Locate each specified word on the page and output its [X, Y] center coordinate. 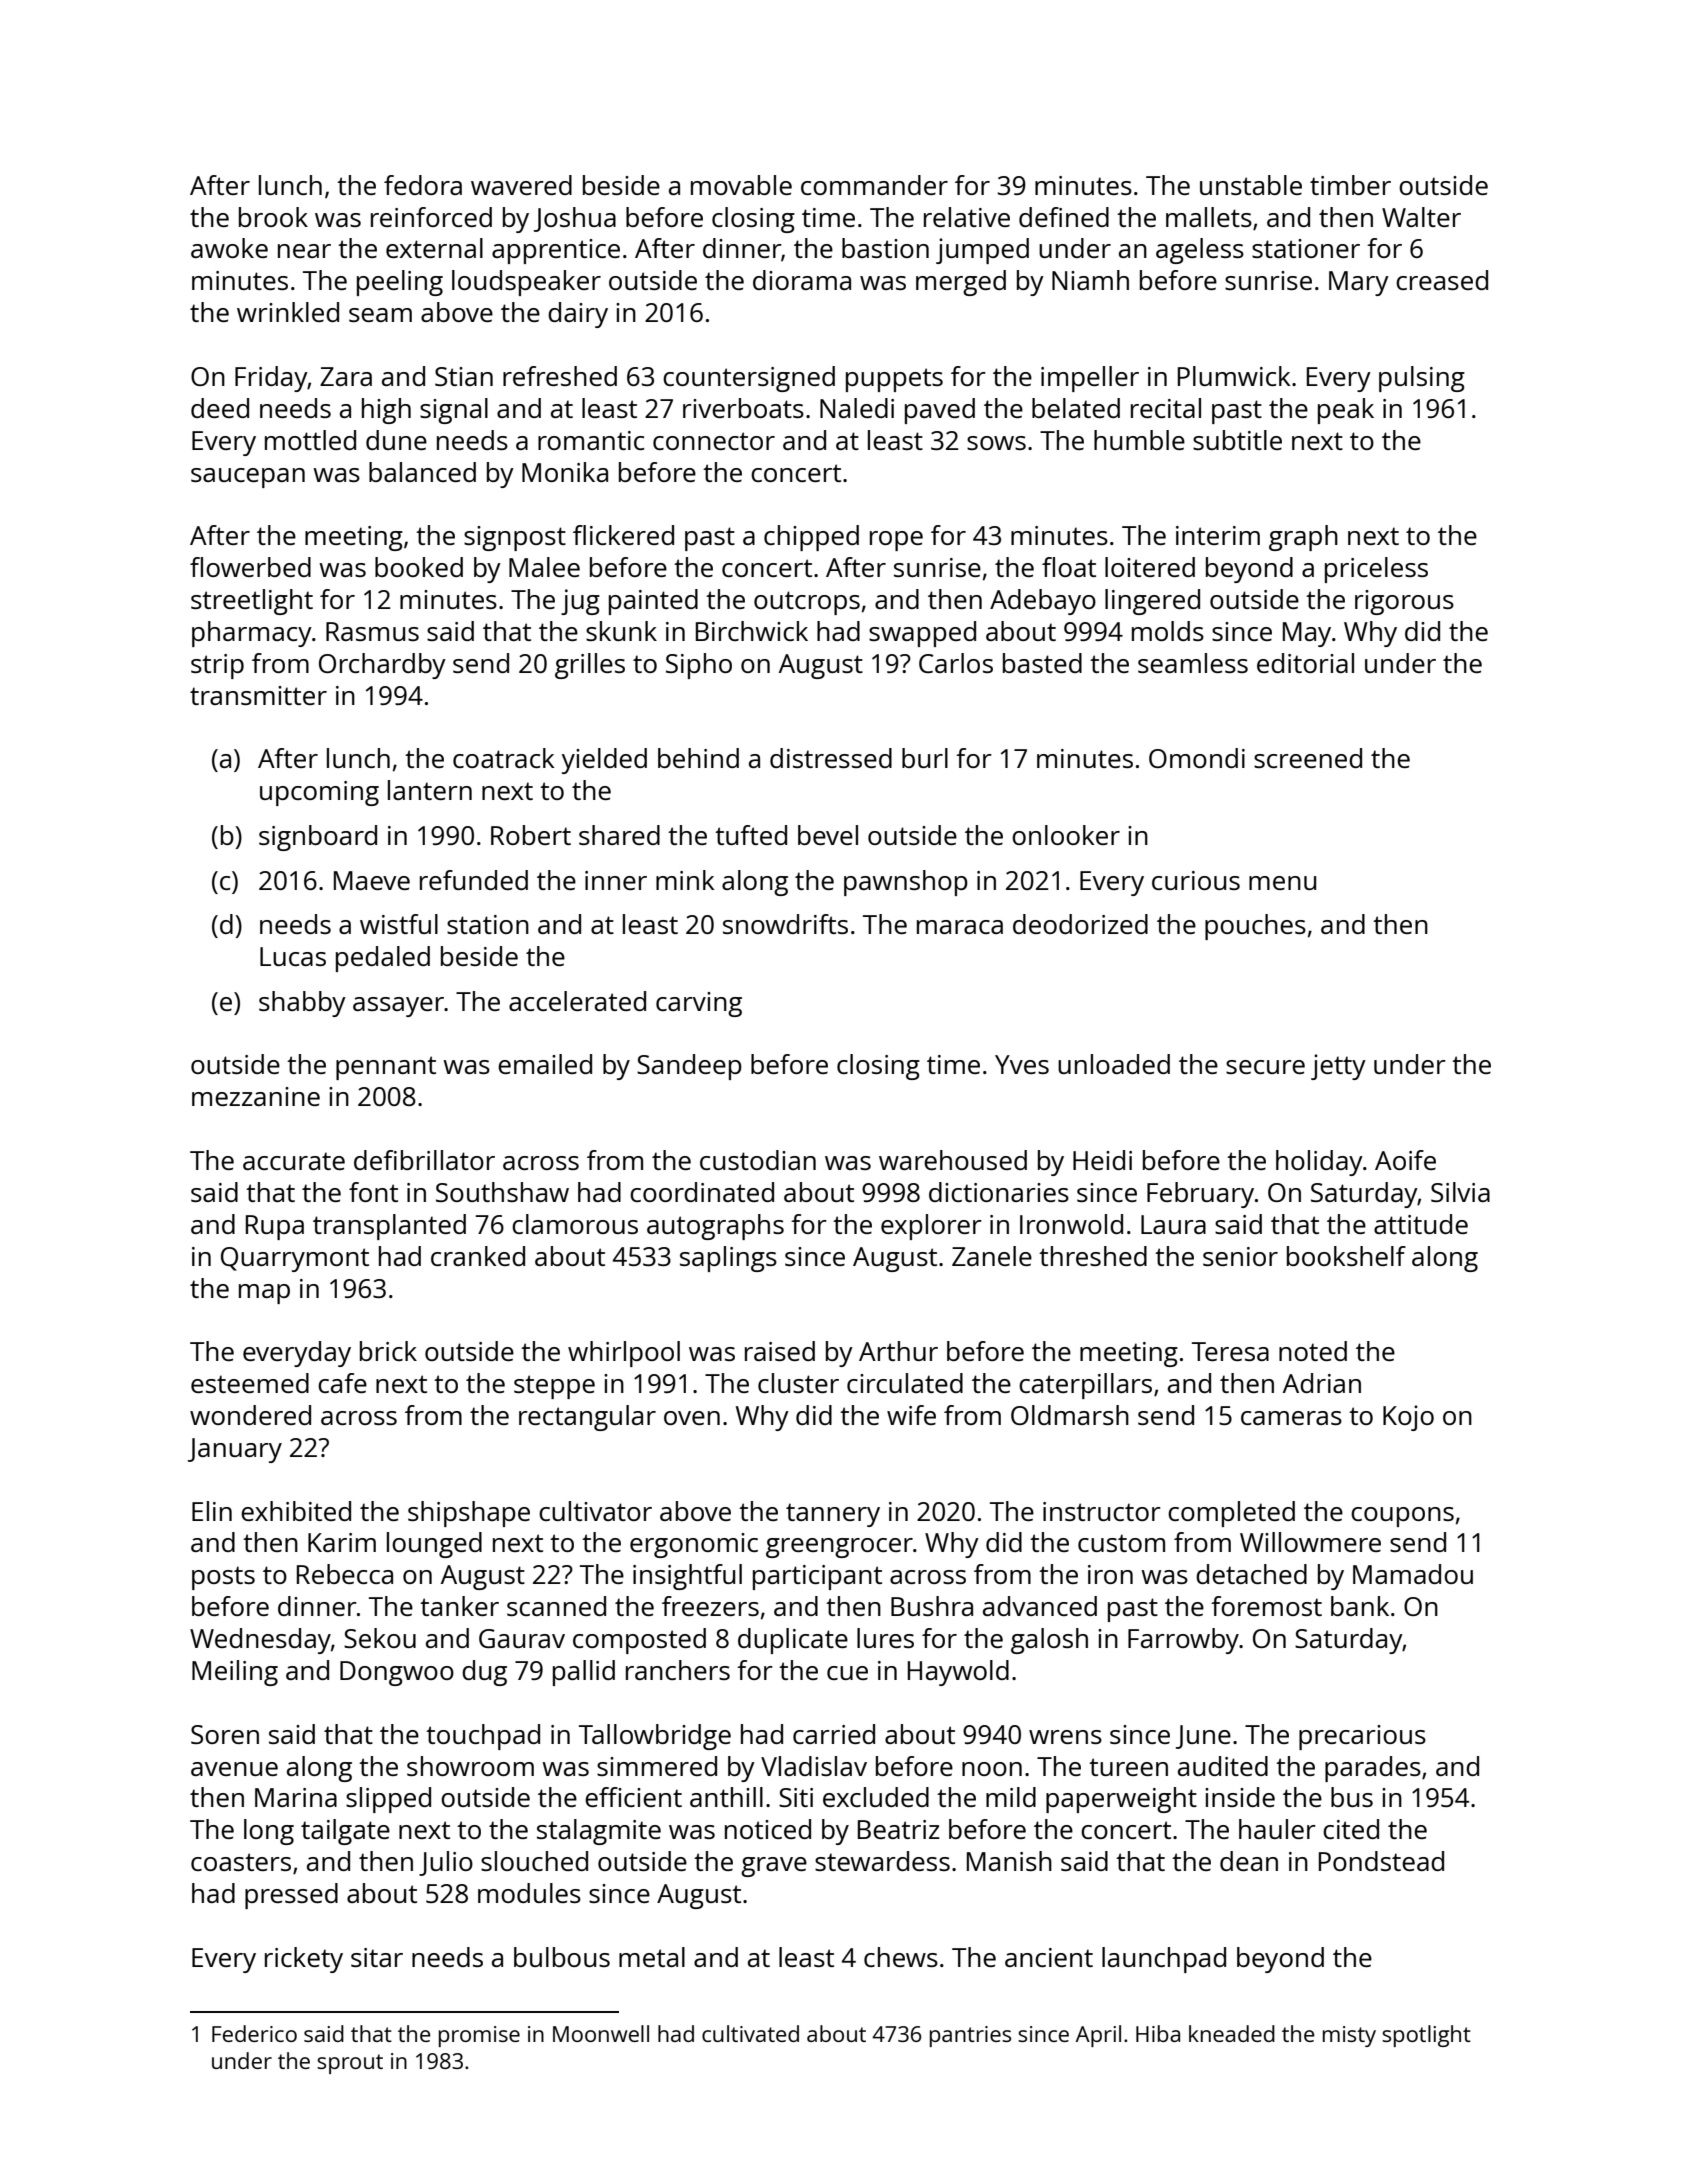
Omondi [1197, 758]
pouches [1255, 927]
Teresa [1230, 1351]
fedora [423, 185]
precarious [1362, 1737]
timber [1350, 185]
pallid [584, 1673]
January [235, 1450]
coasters [241, 1862]
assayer [399, 1007]
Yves [1022, 1064]
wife [911, 1415]
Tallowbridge [655, 1737]
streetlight [252, 602]
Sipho [699, 666]
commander [874, 185]
